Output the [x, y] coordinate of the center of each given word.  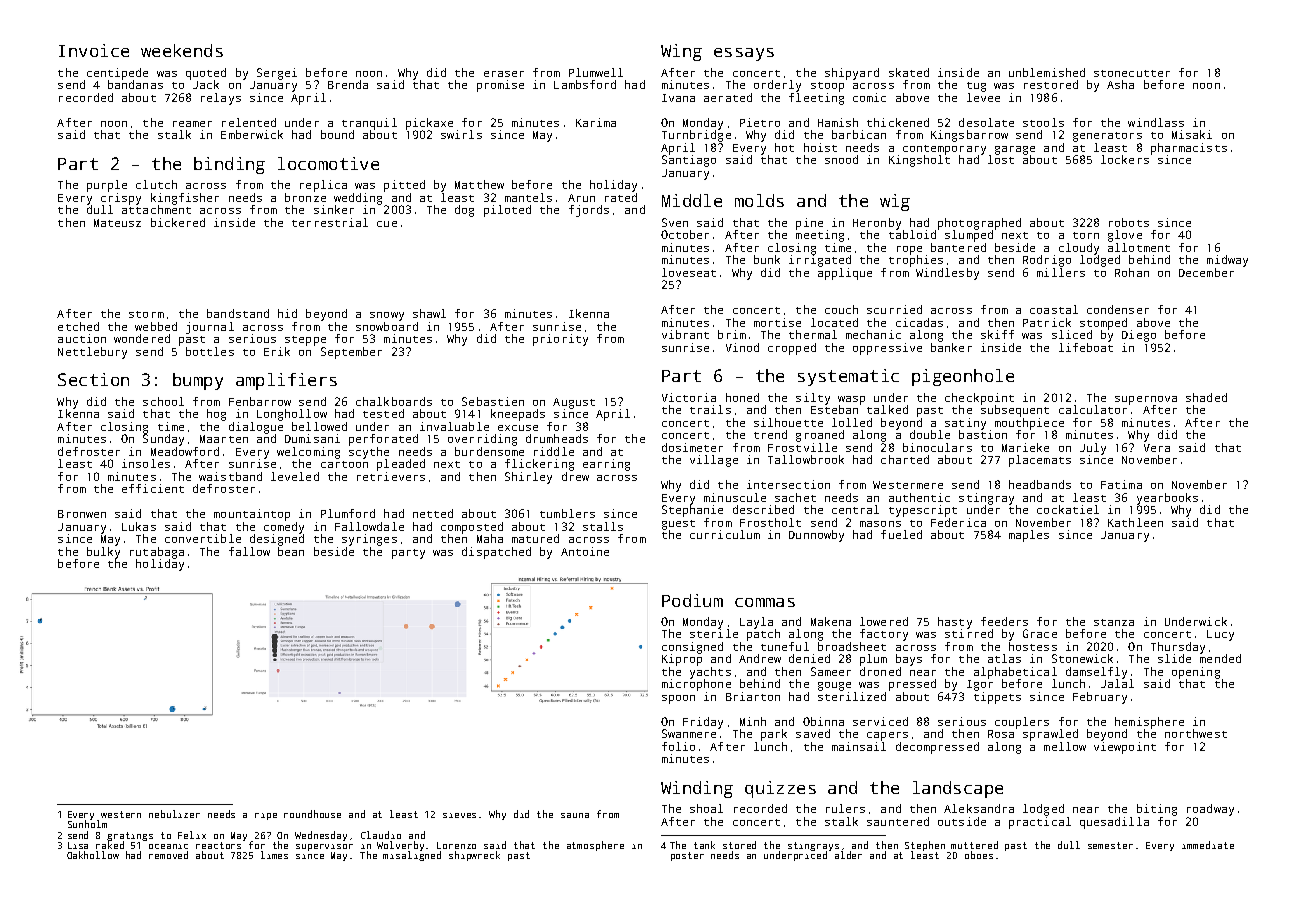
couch [841, 309]
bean [291, 551]
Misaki [1192, 134]
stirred [969, 633]
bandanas [135, 84]
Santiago [689, 161]
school [163, 401]
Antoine [585, 551]
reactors [218, 845]
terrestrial [330, 222]
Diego [1139, 336]
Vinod [742, 347]
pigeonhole [963, 377]
